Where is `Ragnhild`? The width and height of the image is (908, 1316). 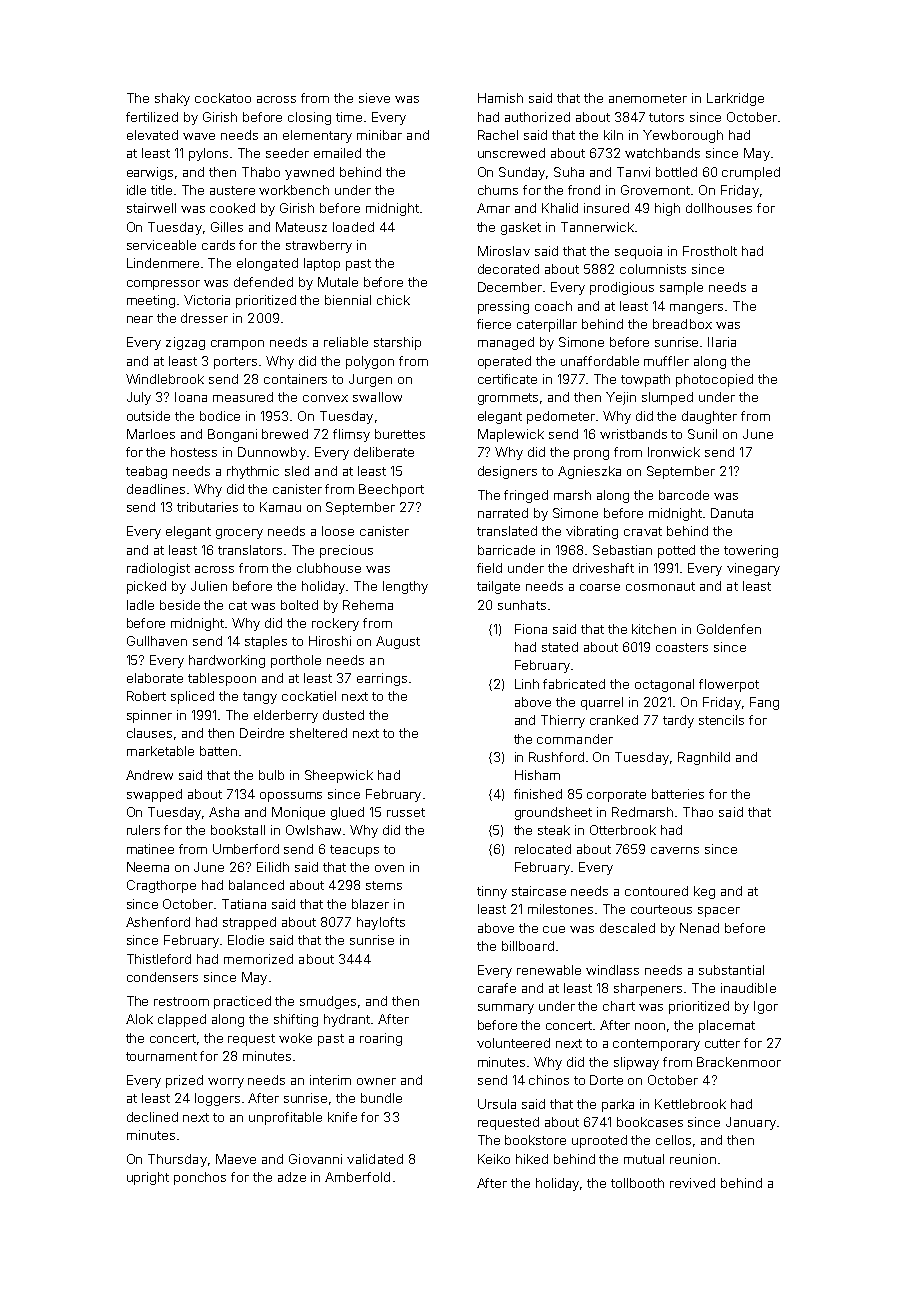
Ragnhild is located at coordinates (704, 758).
